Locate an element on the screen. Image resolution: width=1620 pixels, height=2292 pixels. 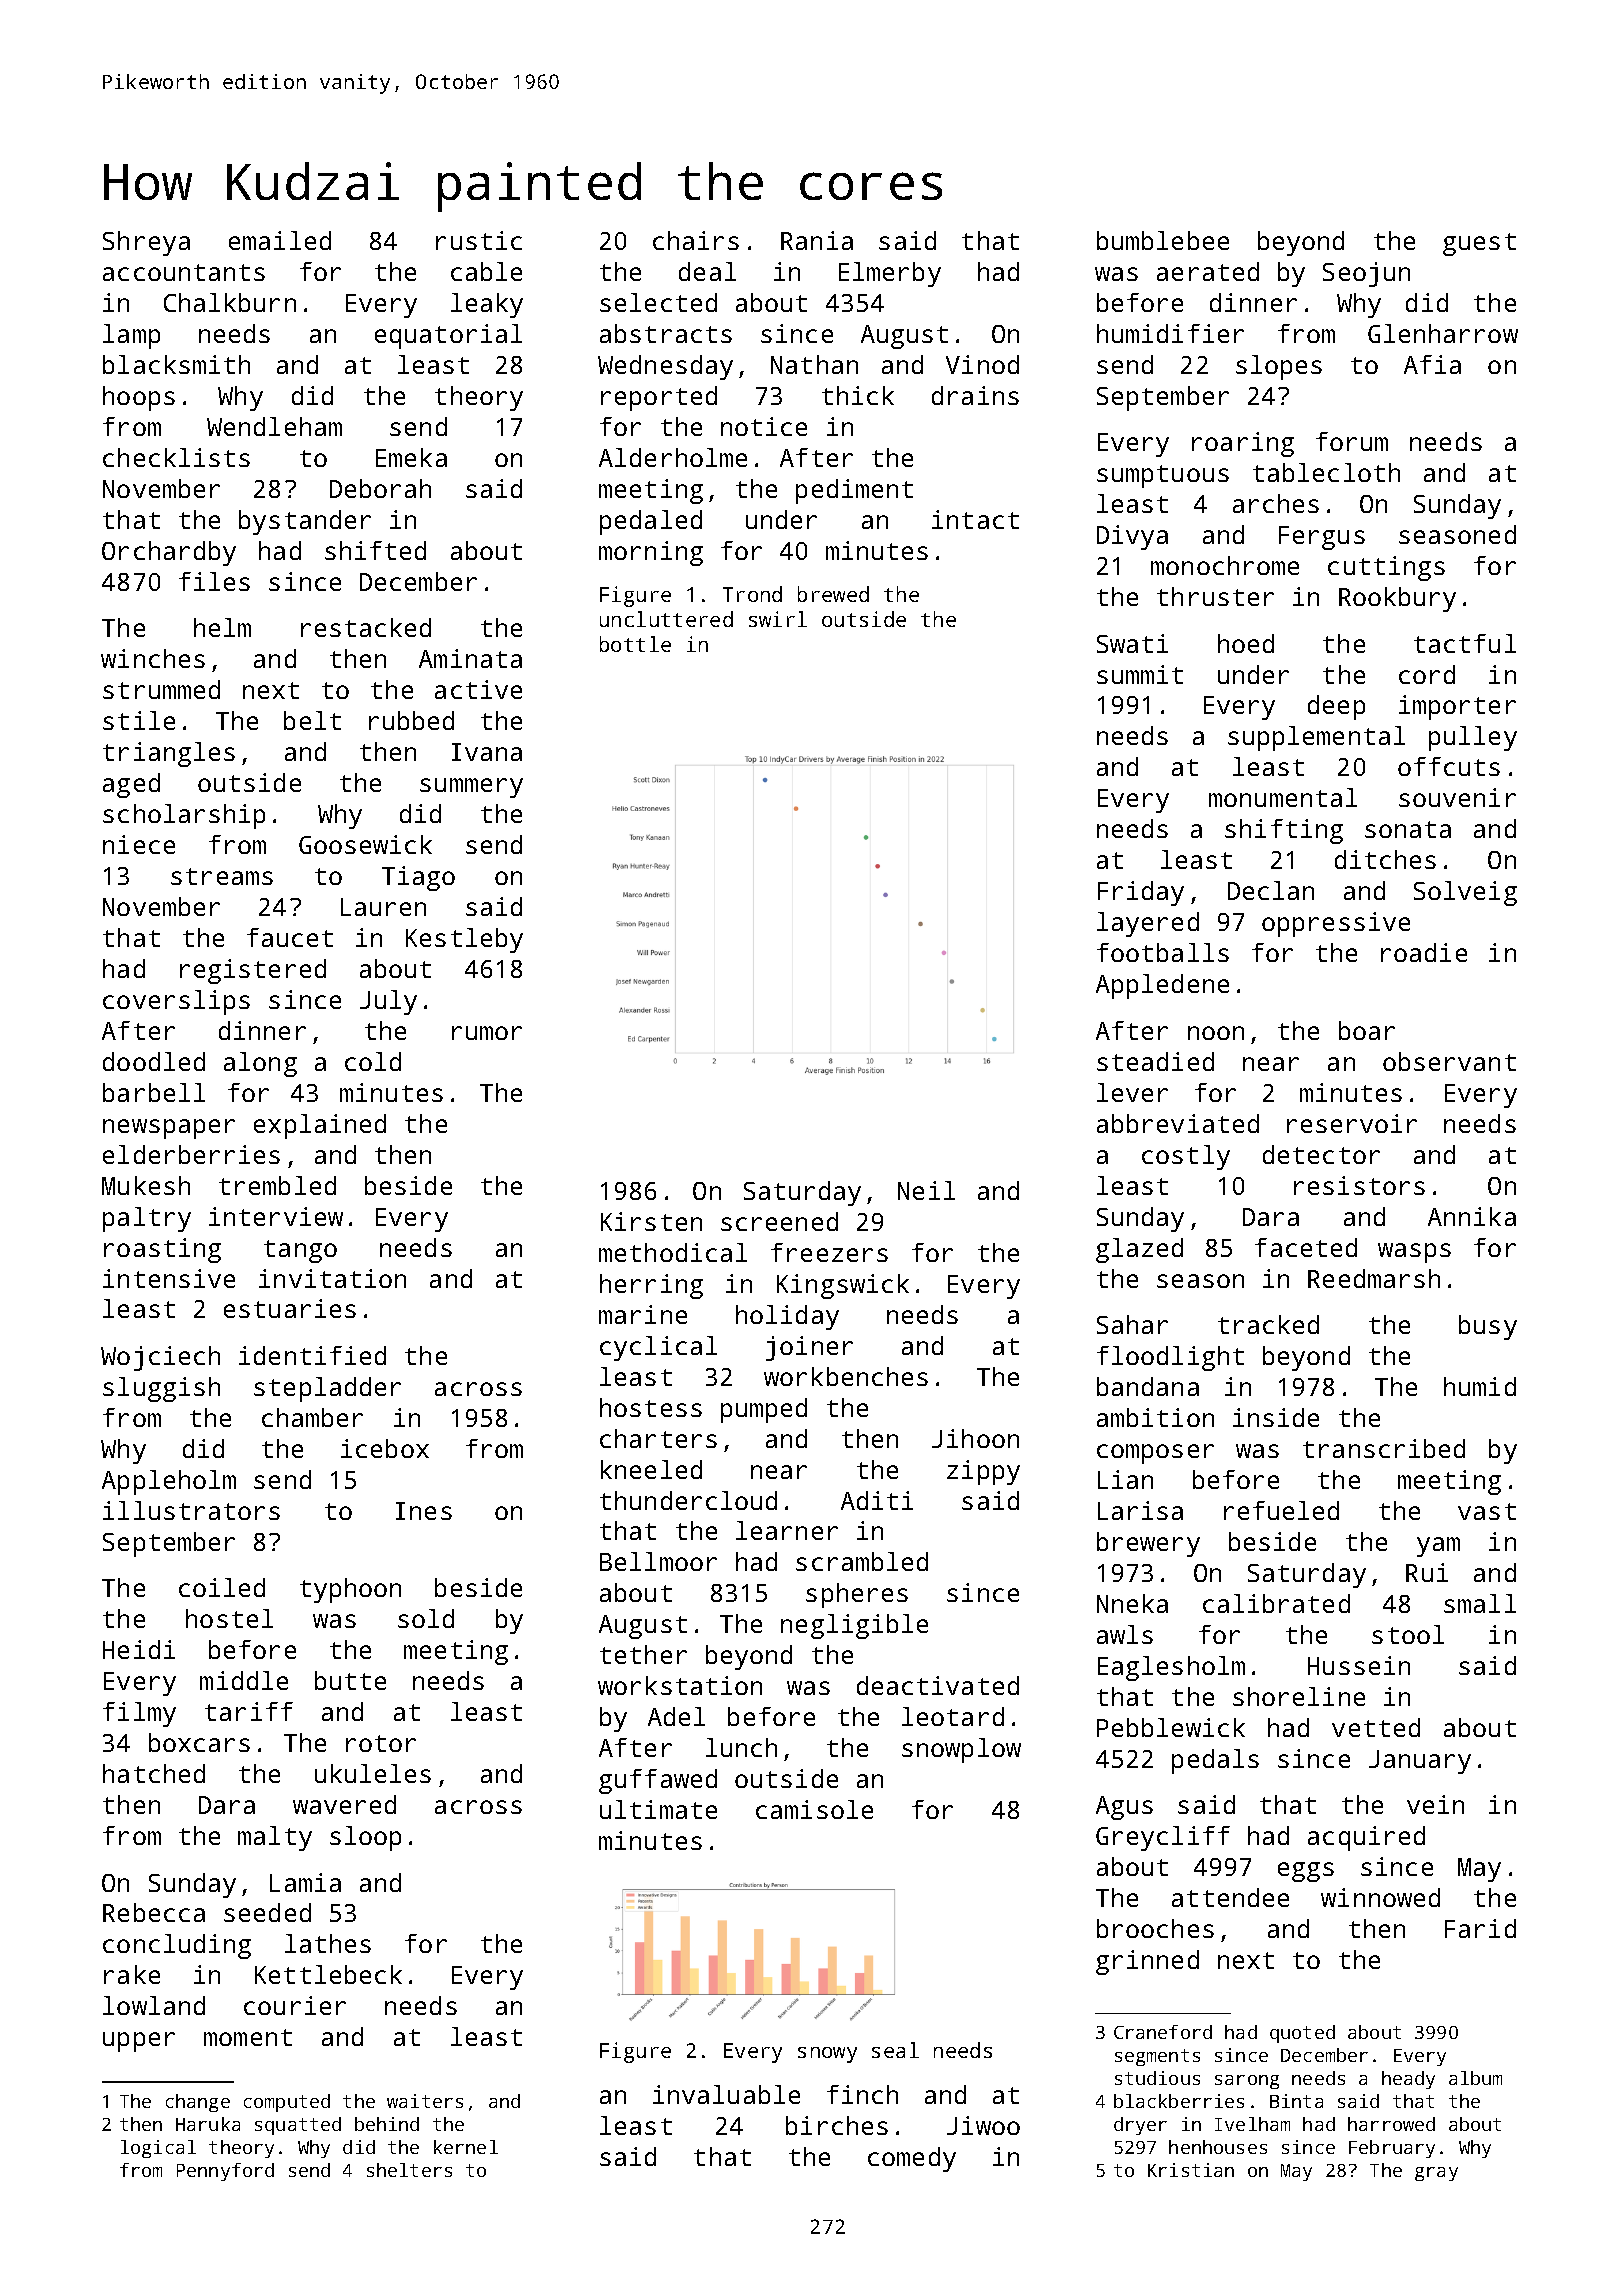
Elmerby is located at coordinates (890, 274).
